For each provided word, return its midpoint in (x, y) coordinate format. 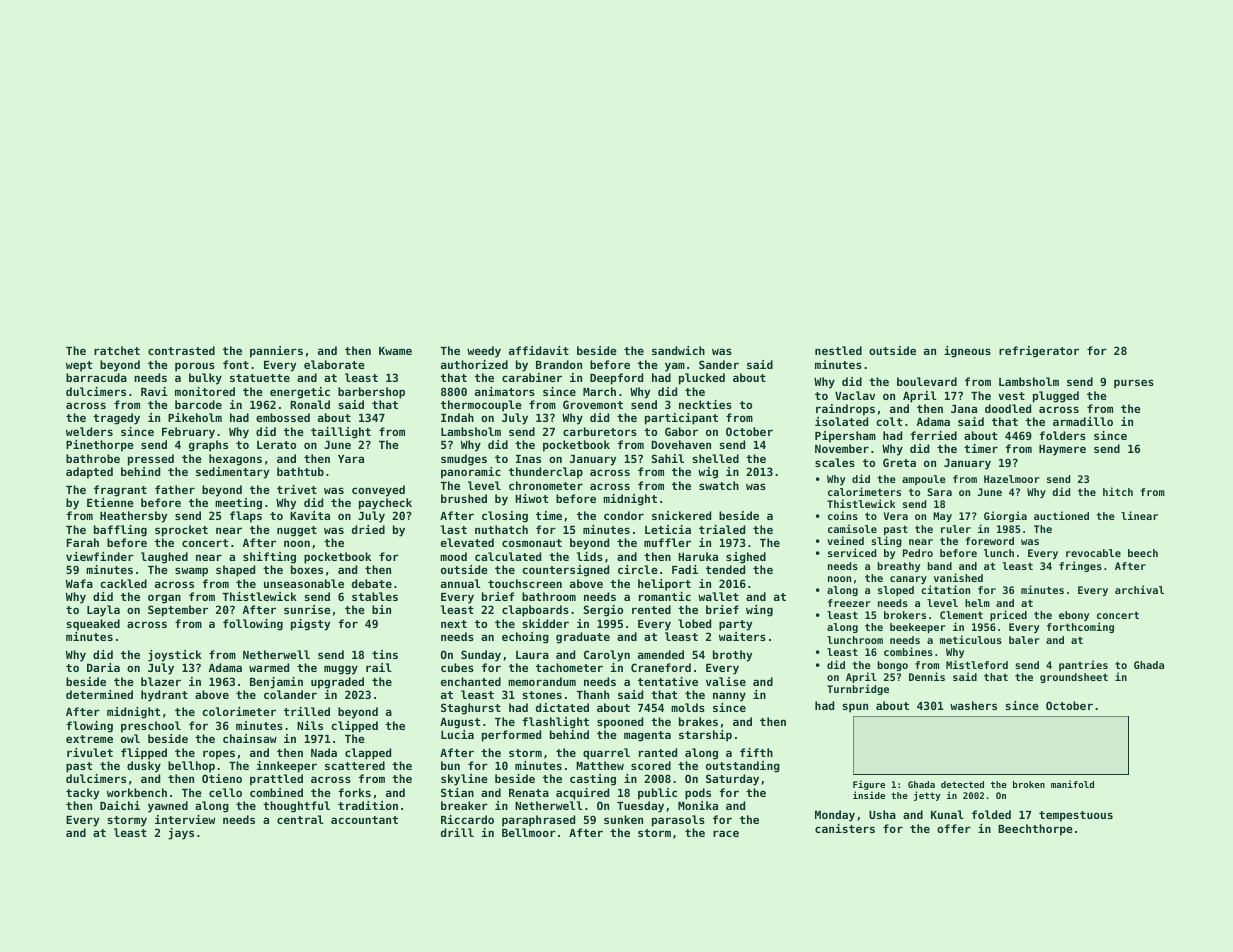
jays (181, 834)
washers (973, 705)
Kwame (395, 351)
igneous (967, 352)
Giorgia (1005, 516)
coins (843, 515)
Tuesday (640, 807)
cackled (123, 583)
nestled (838, 350)
